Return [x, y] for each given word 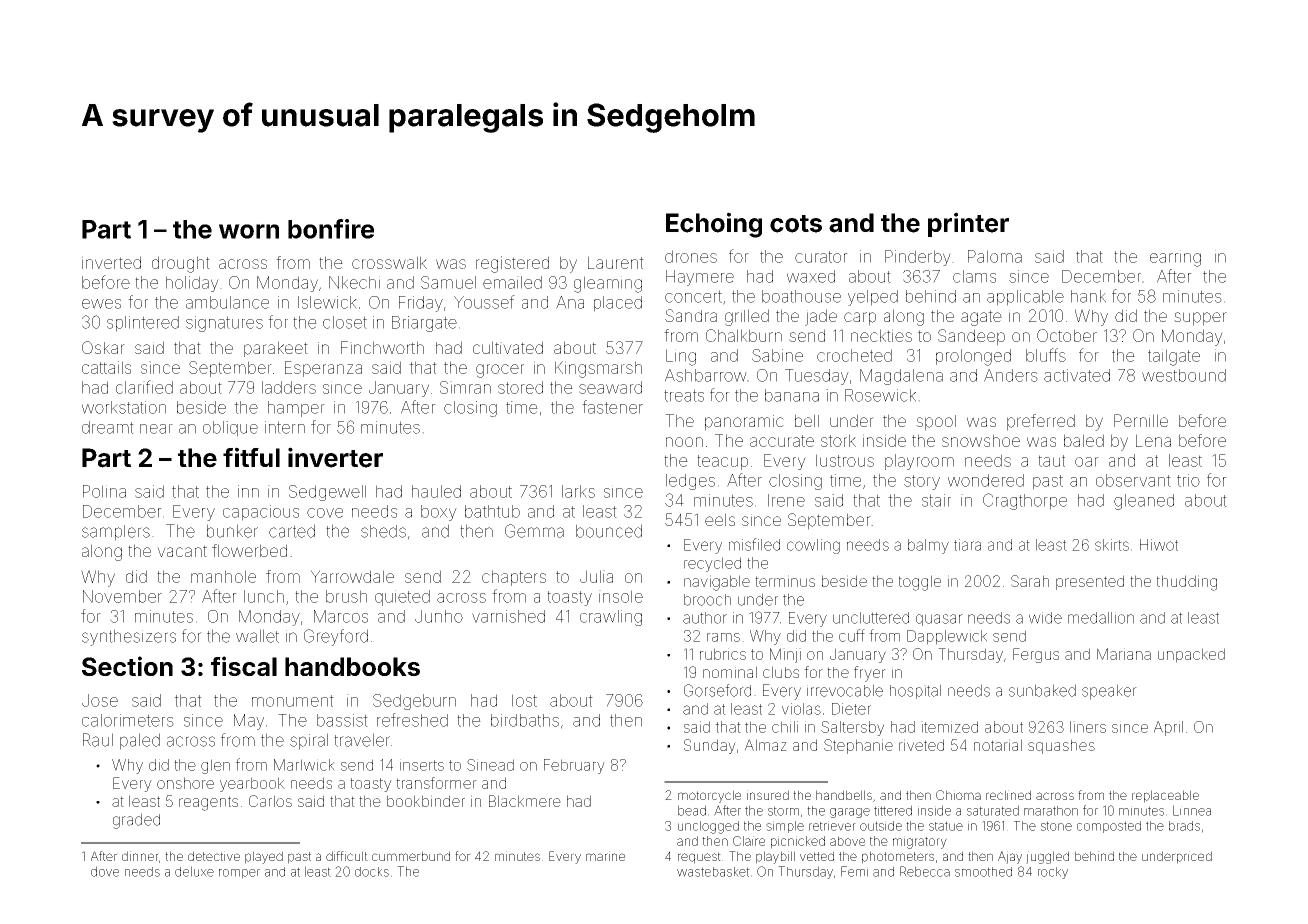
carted [292, 531]
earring [1175, 258]
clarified [144, 387]
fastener [612, 407]
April [1168, 728]
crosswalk [389, 262]
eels [720, 519]
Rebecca [925, 871]
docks [372, 872]
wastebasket [713, 872]
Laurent [616, 262]
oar [1087, 462]
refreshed [412, 720]
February [574, 766]
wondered [986, 480]
